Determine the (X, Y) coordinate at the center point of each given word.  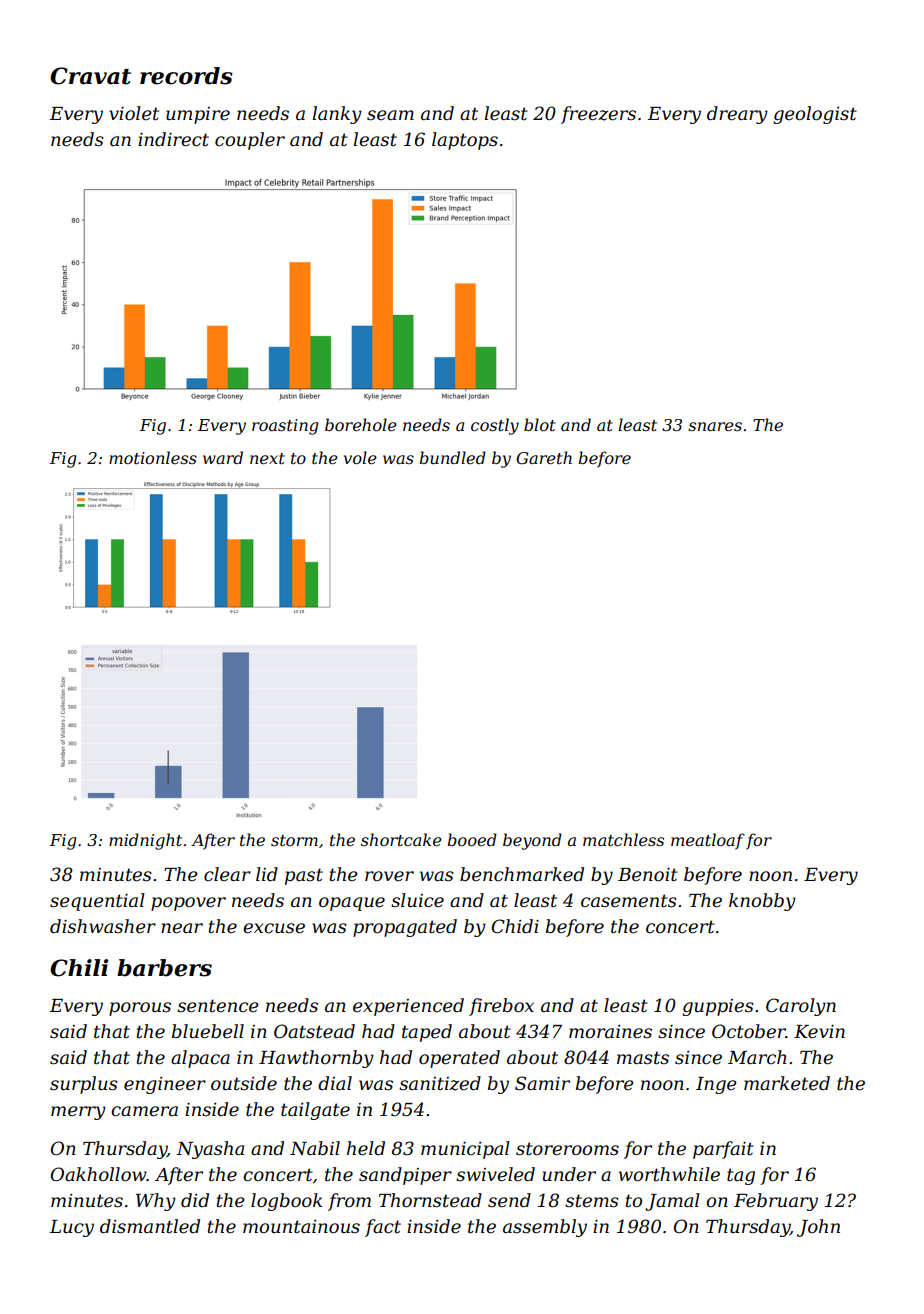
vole (360, 457)
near (182, 928)
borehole (361, 424)
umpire (198, 115)
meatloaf (708, 841)
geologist (815, 115)
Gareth (544, 457)
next (267, 458)
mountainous (301, 1227)
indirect (173, 139)
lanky (337, 115)
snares (715, 426)
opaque (352, 904)
